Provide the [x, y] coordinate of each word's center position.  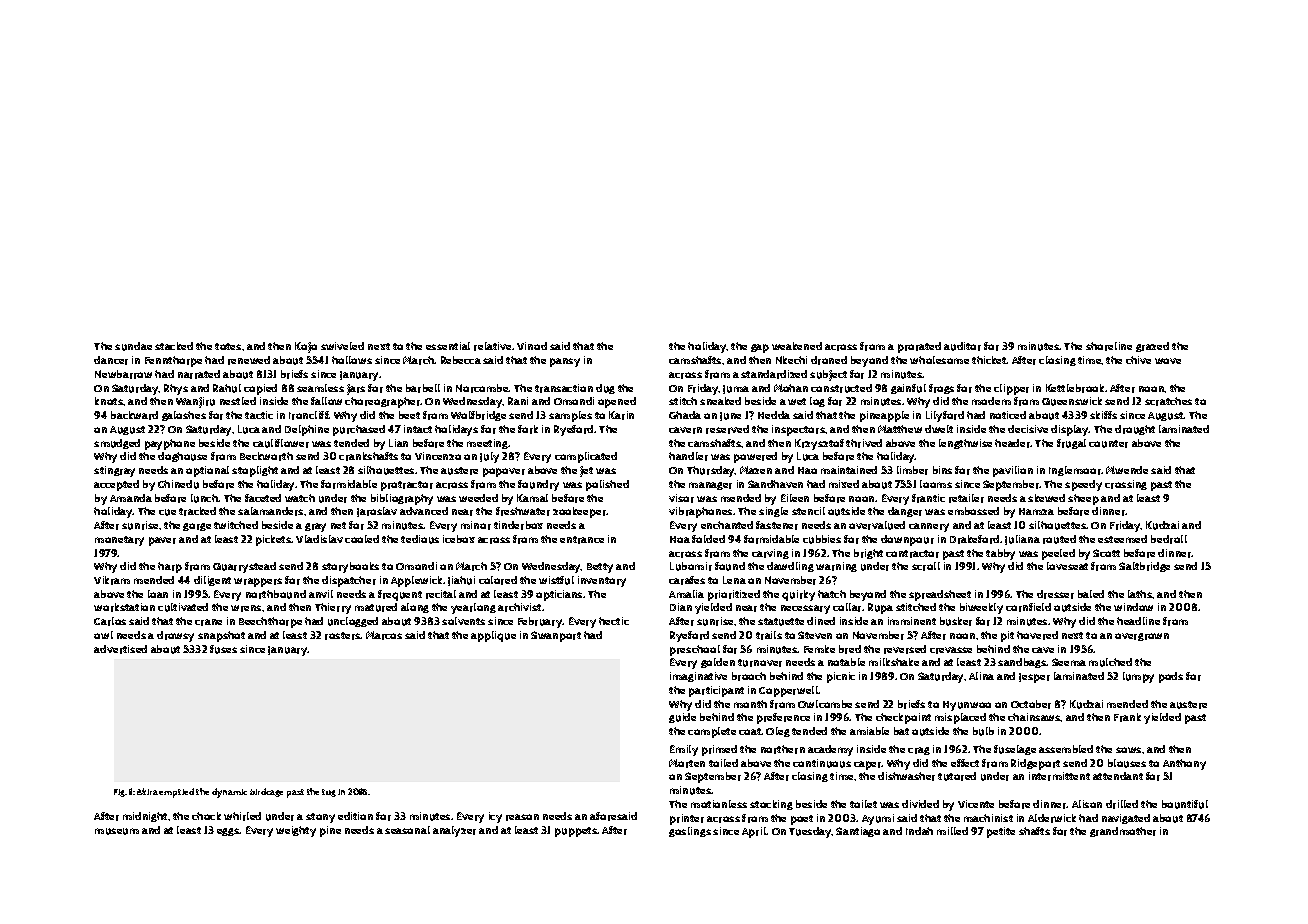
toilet [863, 804]
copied [260, 389]
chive [1138, 360]
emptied [176, 793]
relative [492, 346]
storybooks [350, 567]
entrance [582, 540]
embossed [973, 511]
